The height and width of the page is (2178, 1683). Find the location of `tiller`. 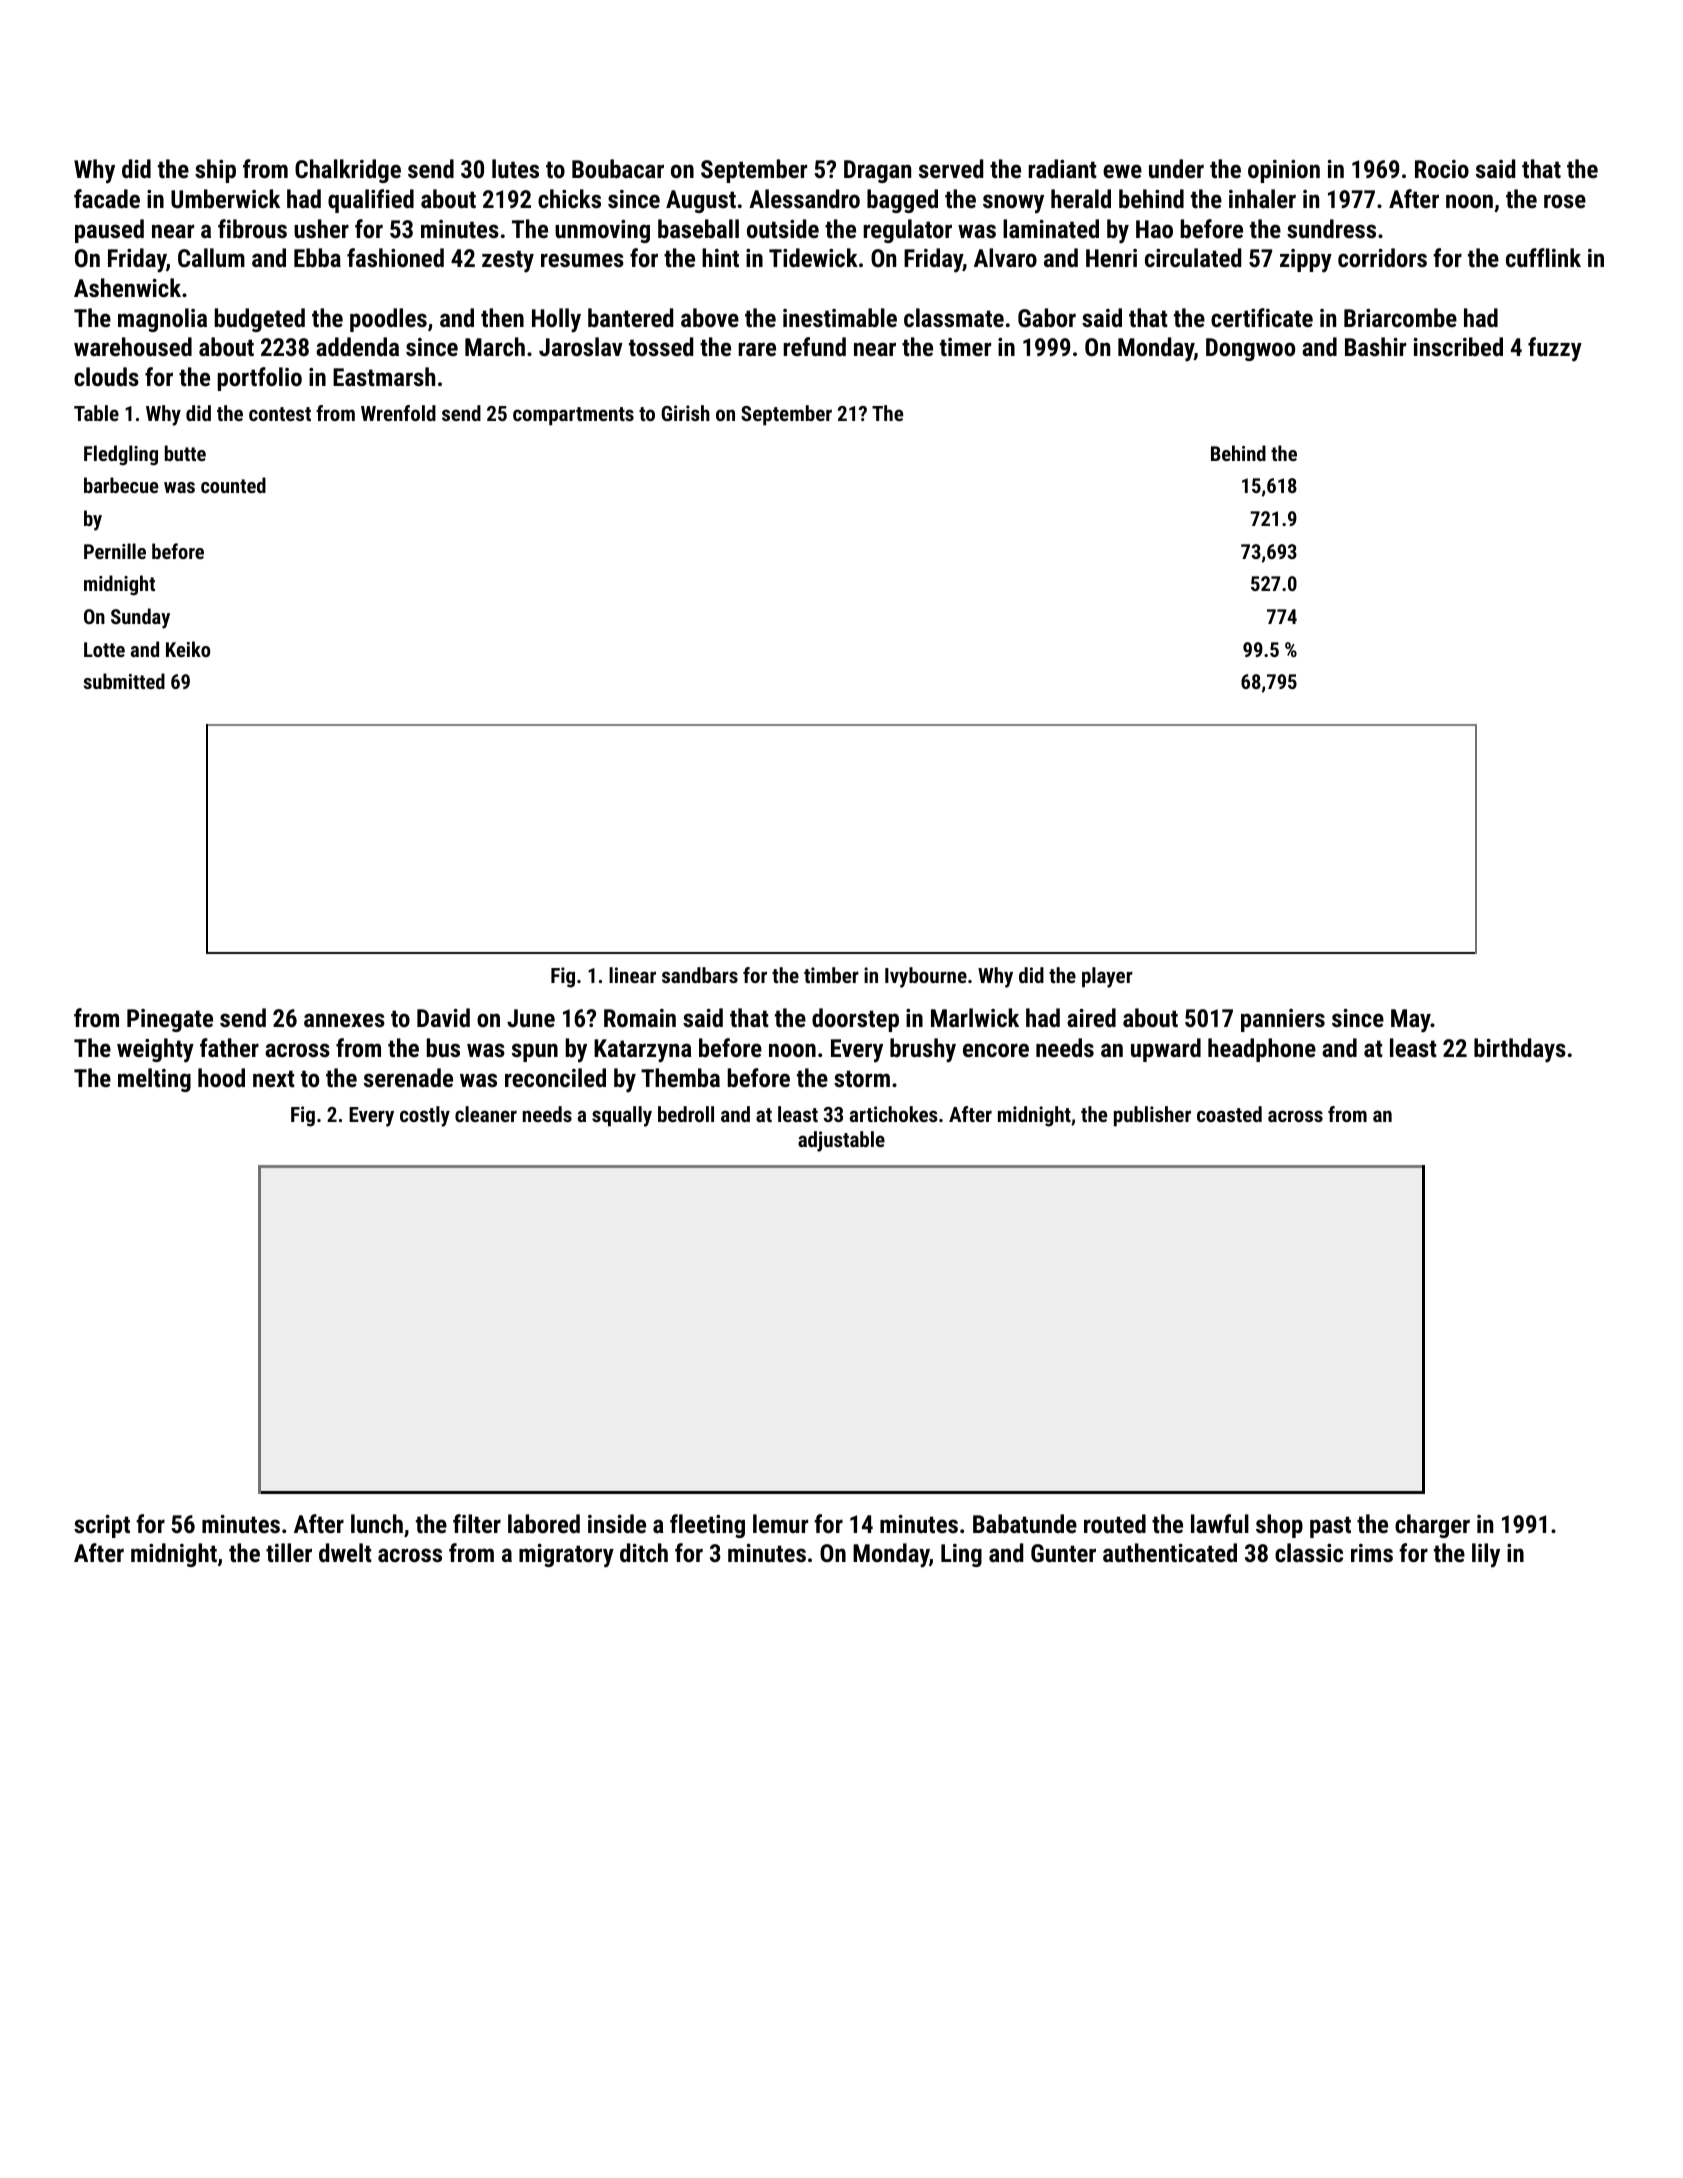

tiller is located at coordinates (289, 1552).
